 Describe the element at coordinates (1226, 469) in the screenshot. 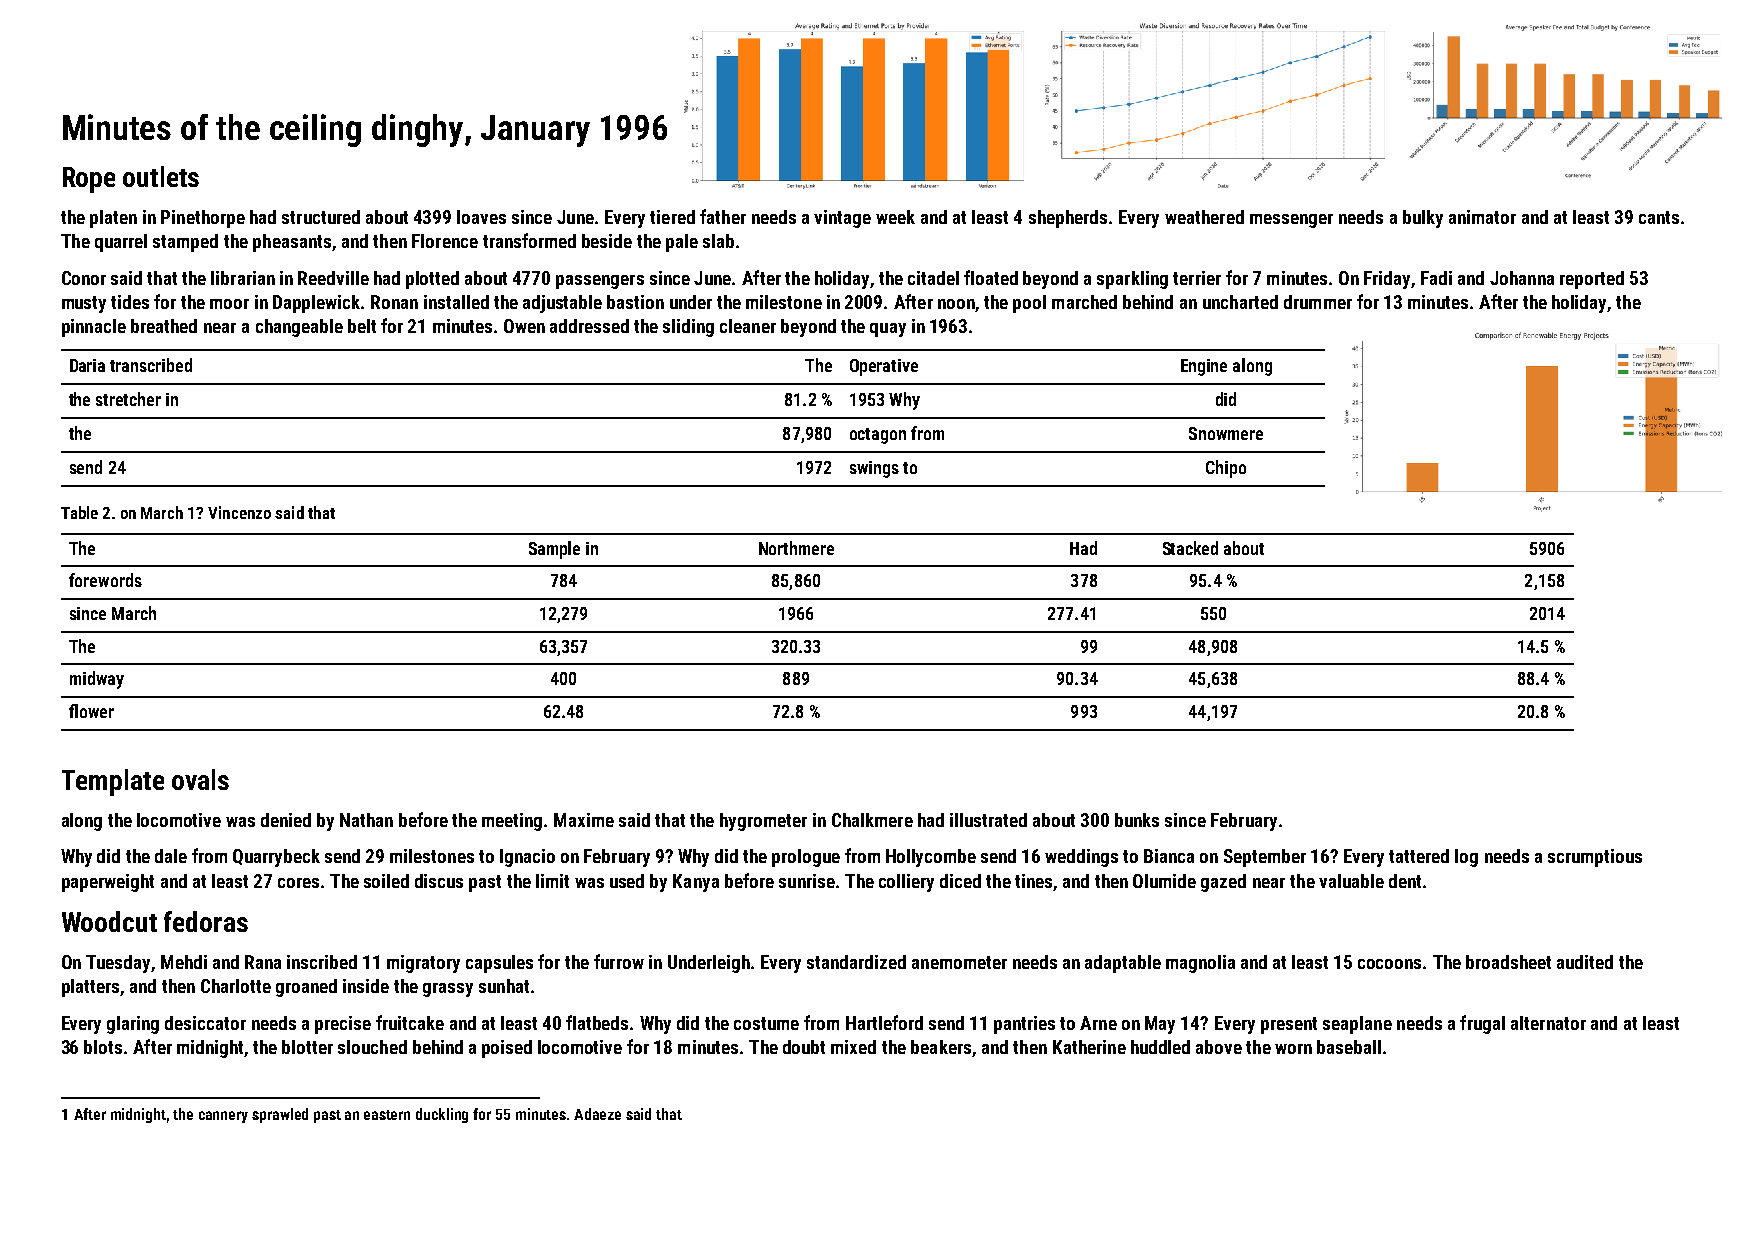

I see `Chipo` at that location.
